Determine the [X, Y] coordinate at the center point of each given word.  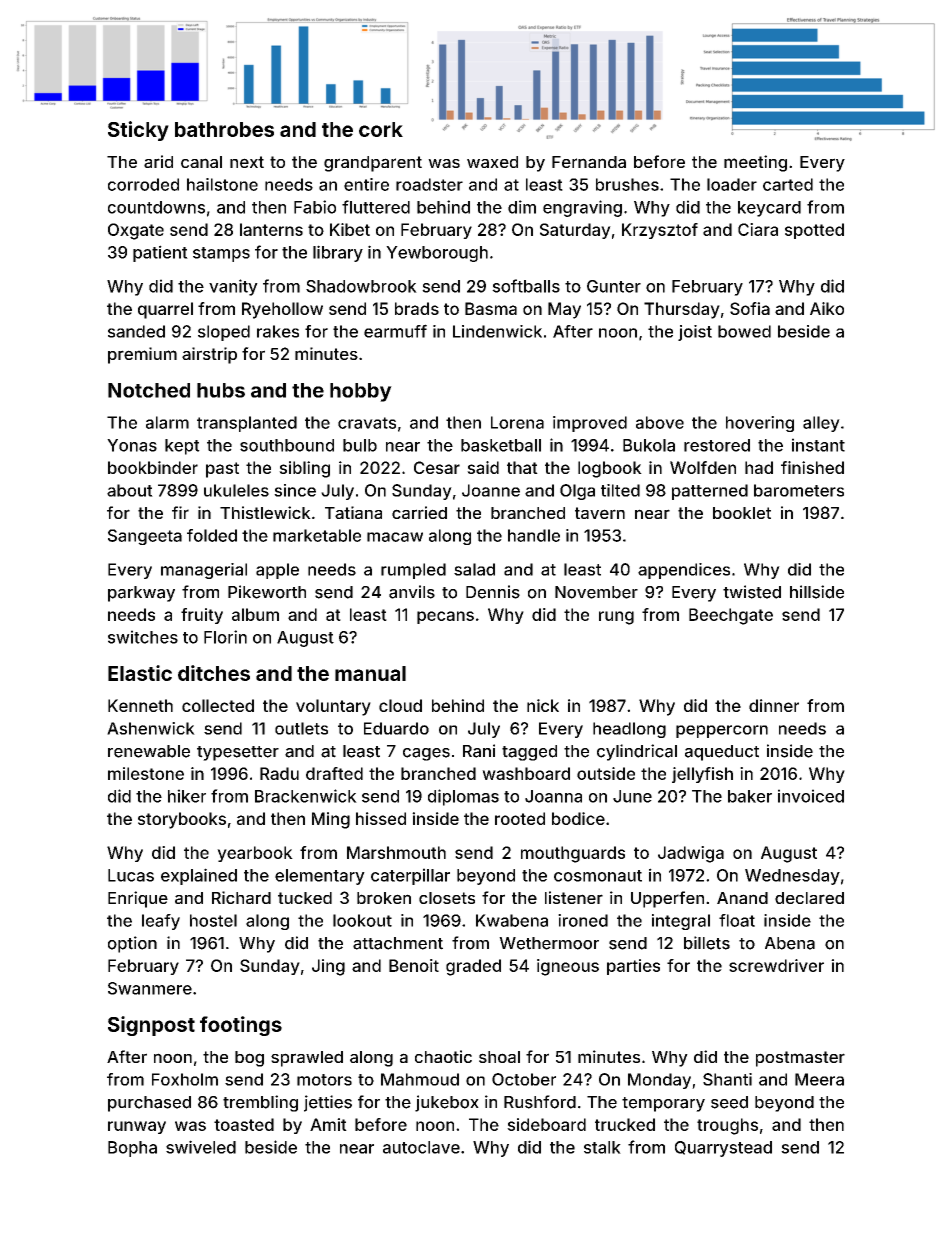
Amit [328, 1124]
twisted [752, 592]
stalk [602, 1147]
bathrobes [224, 129]
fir [180, 512]
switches [143, 637]
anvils [412, 592]
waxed [492, 162]
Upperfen [667, 899]
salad [474, 569]
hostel [213, 920]
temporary [663, 1104]
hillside [817, 592]
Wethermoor [549, 943]
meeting [755, 163]
